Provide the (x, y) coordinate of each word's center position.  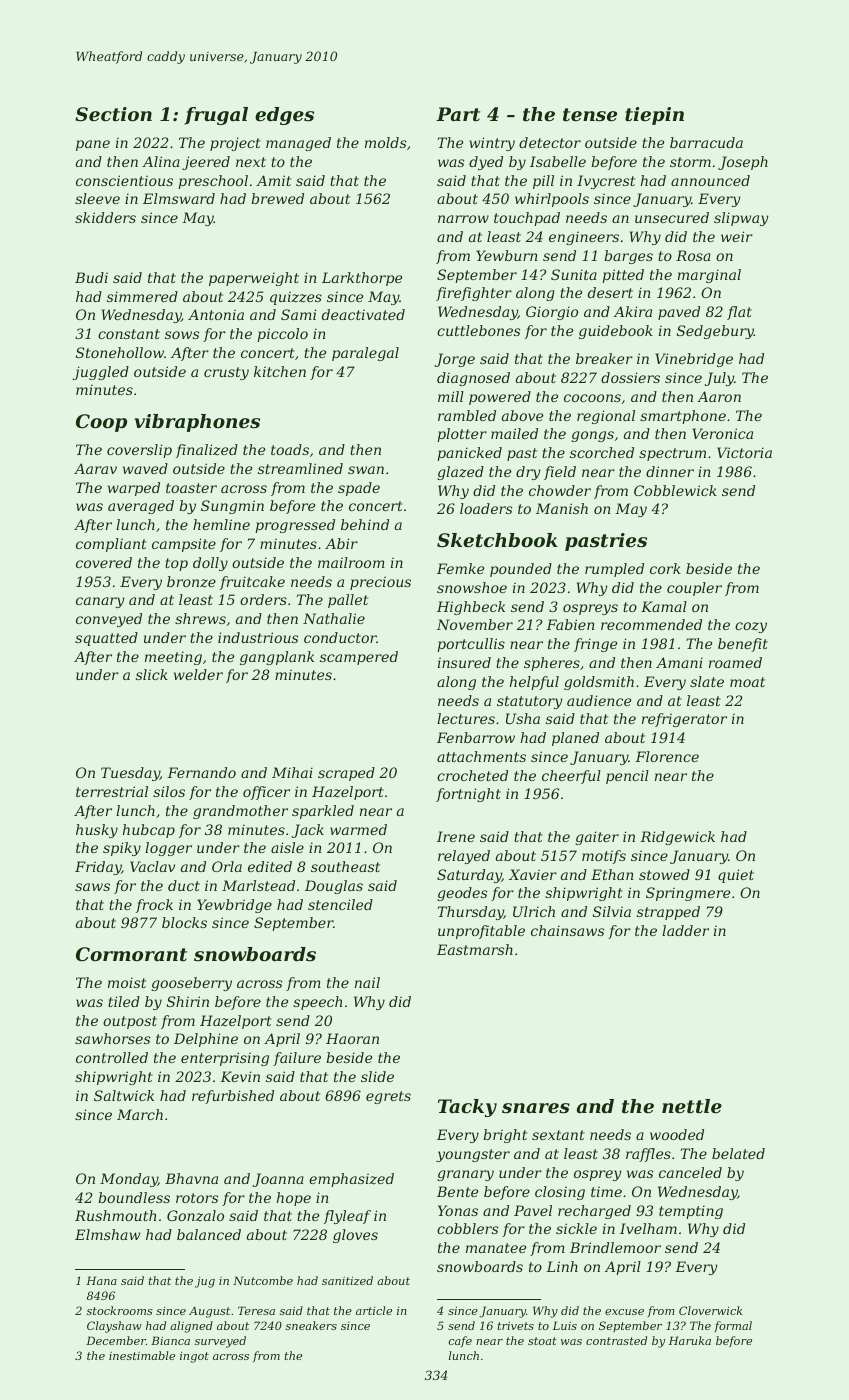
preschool (213, 182)
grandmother (240, 812)
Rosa (693, 255)
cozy (751, 627)
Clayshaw (114, 1327)
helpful (534, 683)
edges (284, 116)
